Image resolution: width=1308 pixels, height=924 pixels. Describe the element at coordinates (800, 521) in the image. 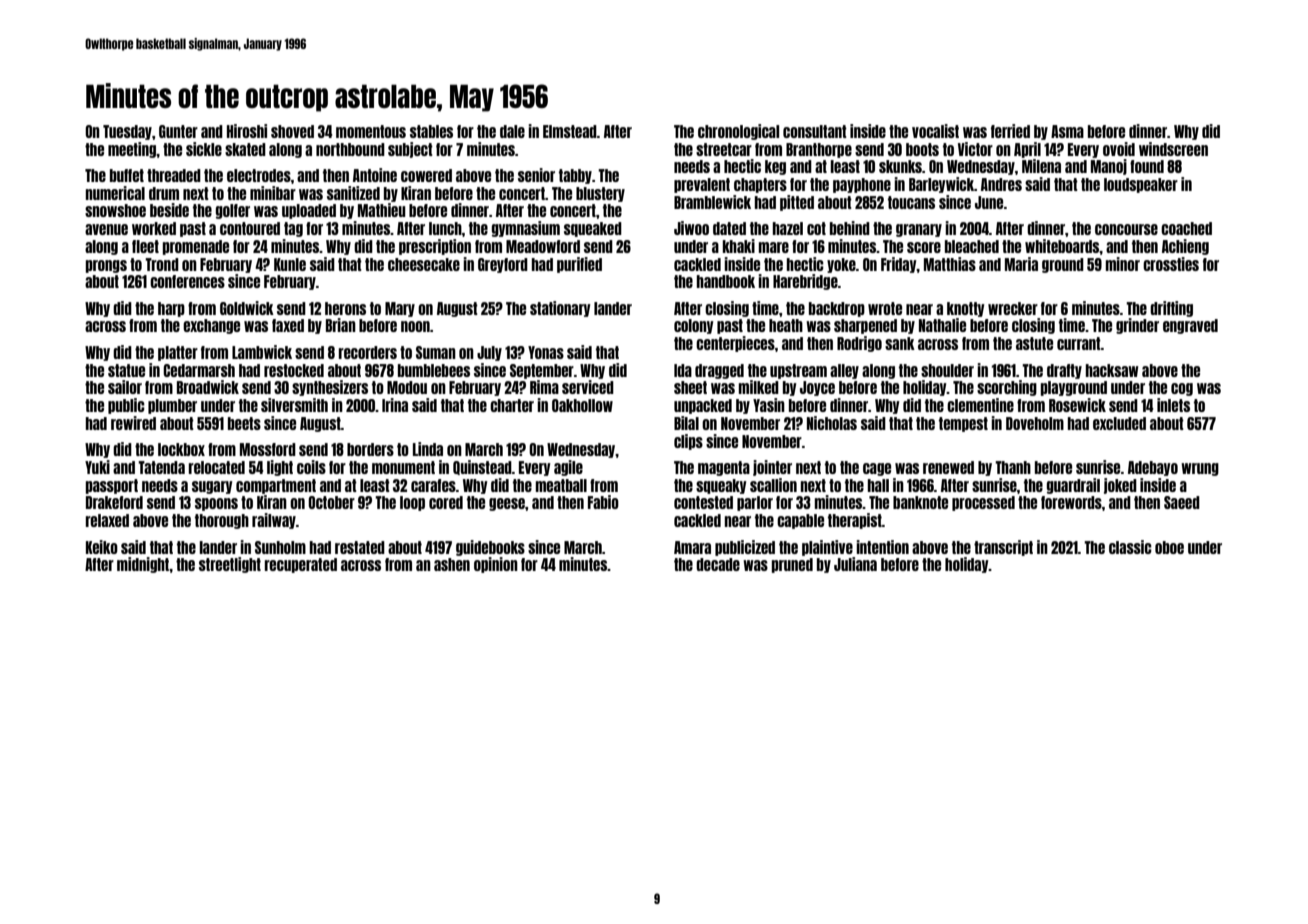

I see `capable` at that location.
